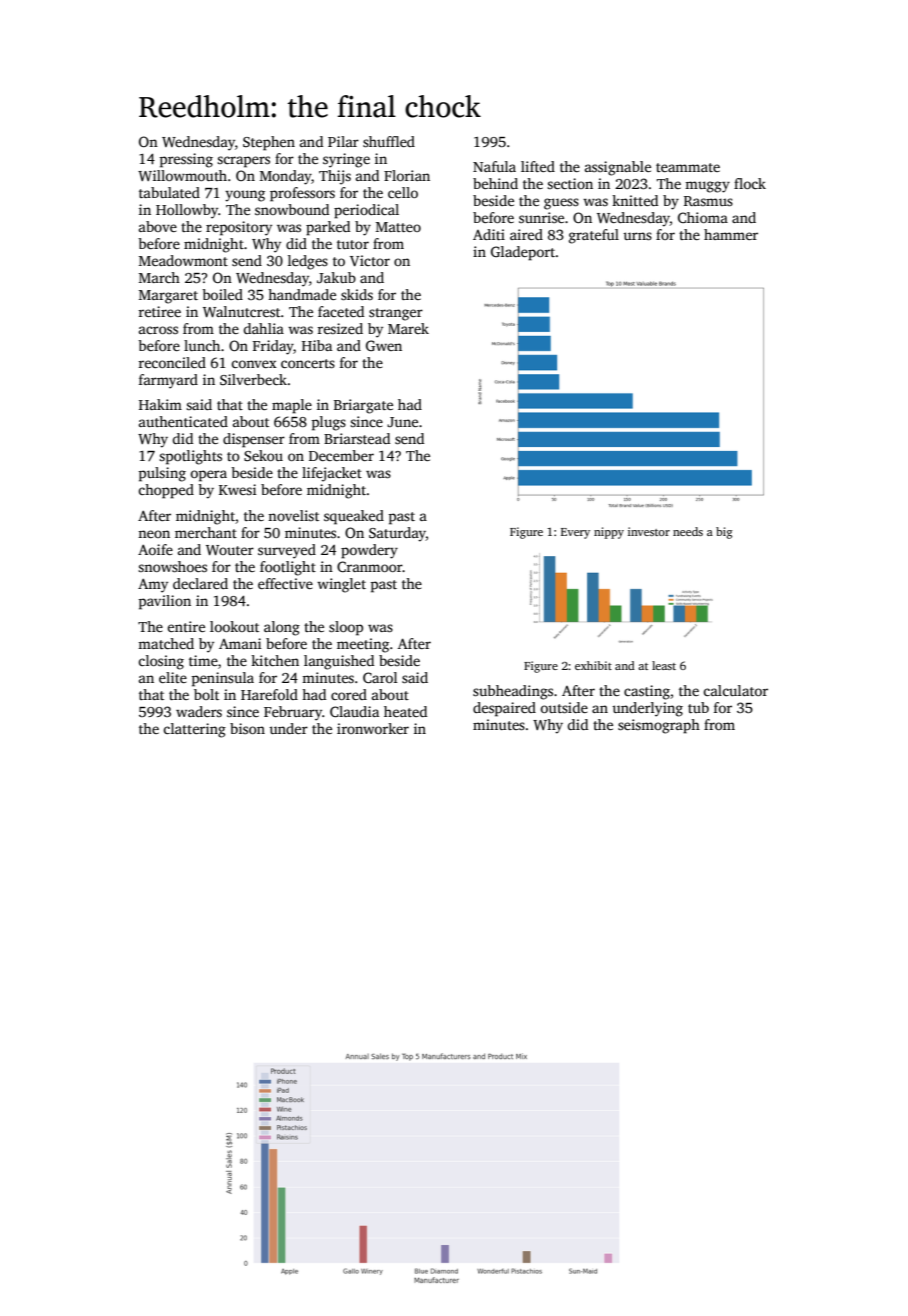 Image resolution: width=908 pixels, height=1316 pixels. What do you see at coordinates (688, 167) in the page?
I see `teammate` at bounding box center [688, 167].
